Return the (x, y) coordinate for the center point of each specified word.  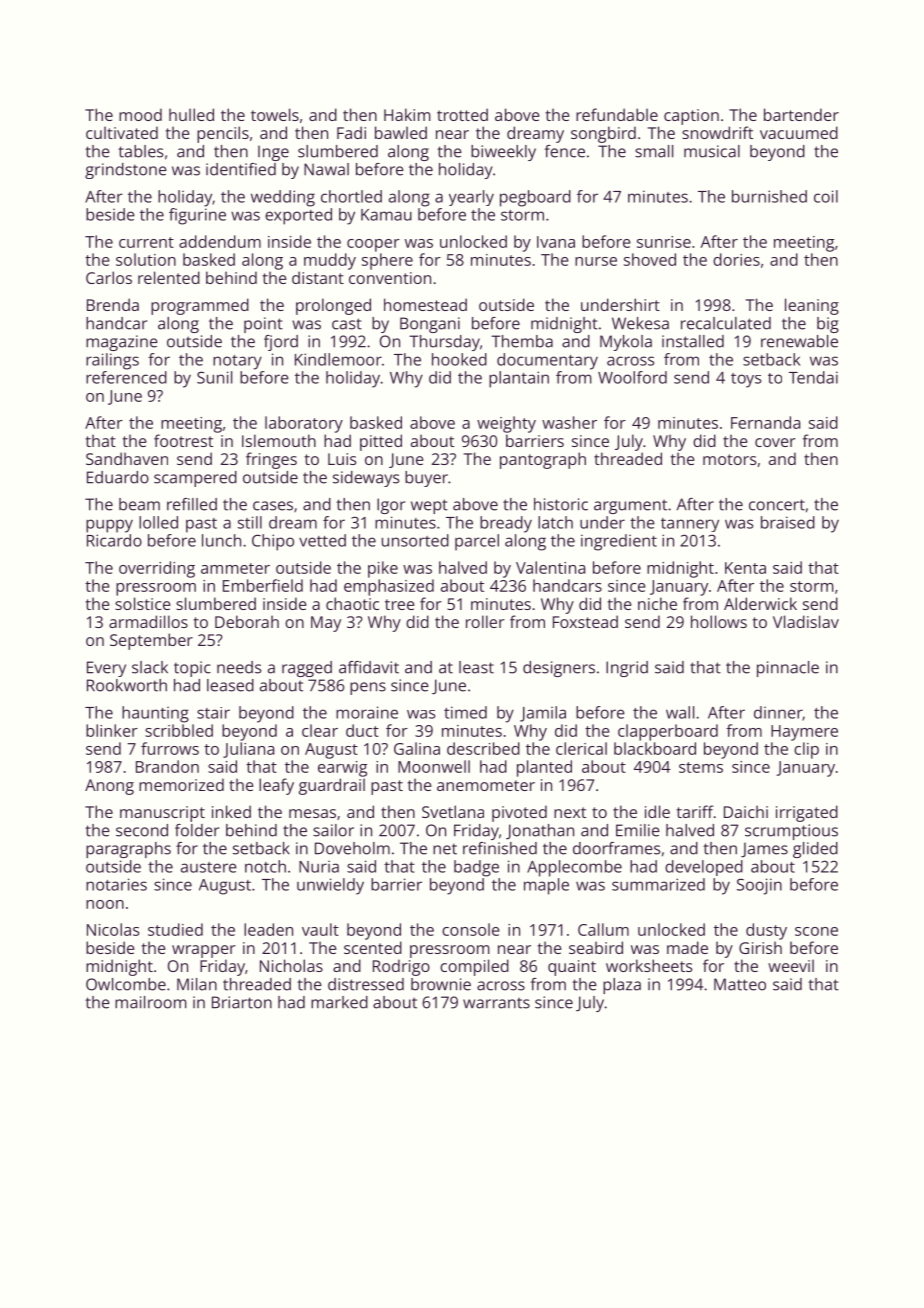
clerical (581, 748)
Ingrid (627, 669)
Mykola (626, 343)
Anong (109, 787)
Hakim (407, 114)
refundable (617, 114)
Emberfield (263, 585)
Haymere (804, 733)
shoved (650, 259)
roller (485, 621)
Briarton (242, 1002)
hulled (191, 114)
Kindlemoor (338, 359)
